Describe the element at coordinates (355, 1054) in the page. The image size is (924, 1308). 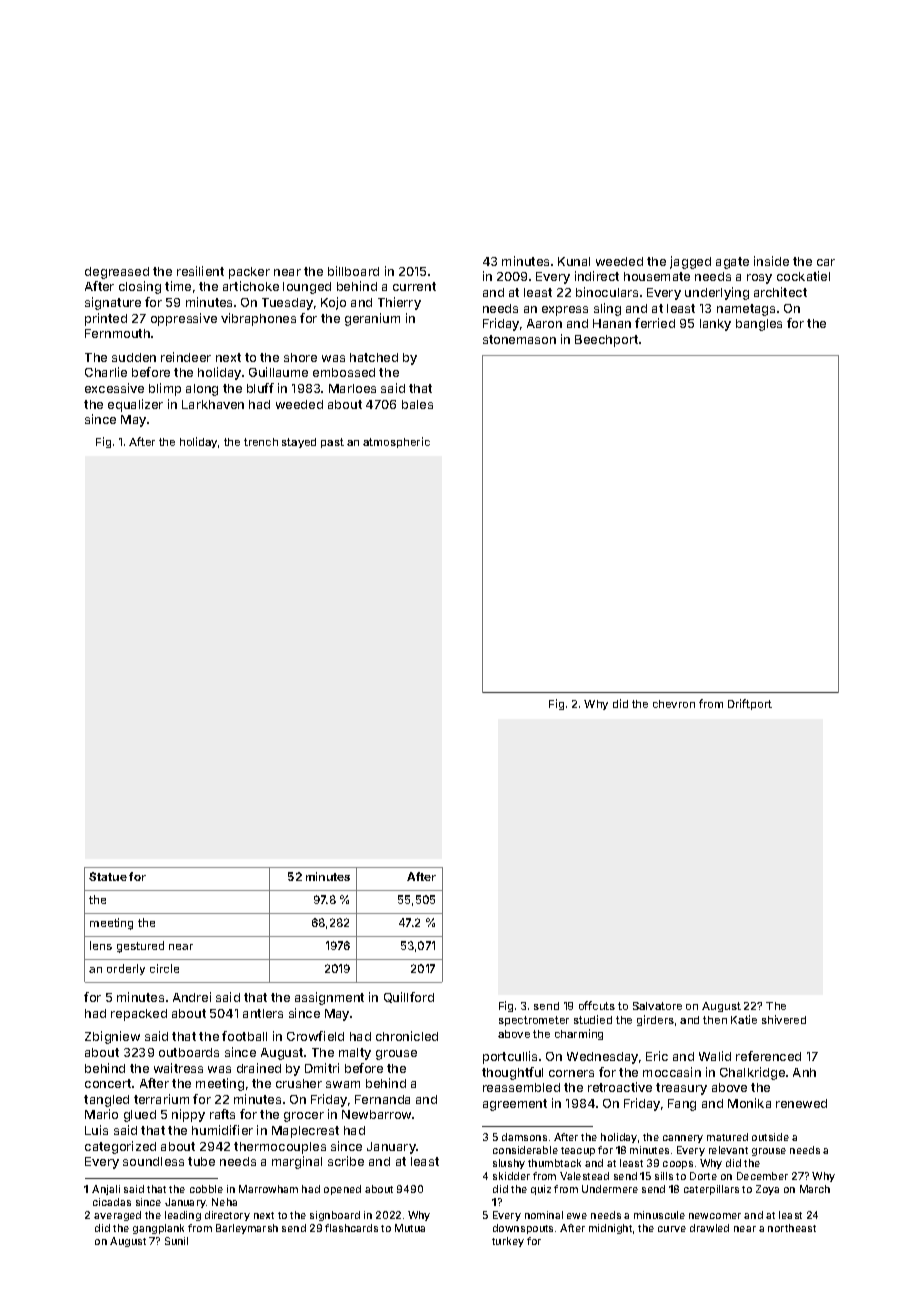
I see `malty` at that location.
